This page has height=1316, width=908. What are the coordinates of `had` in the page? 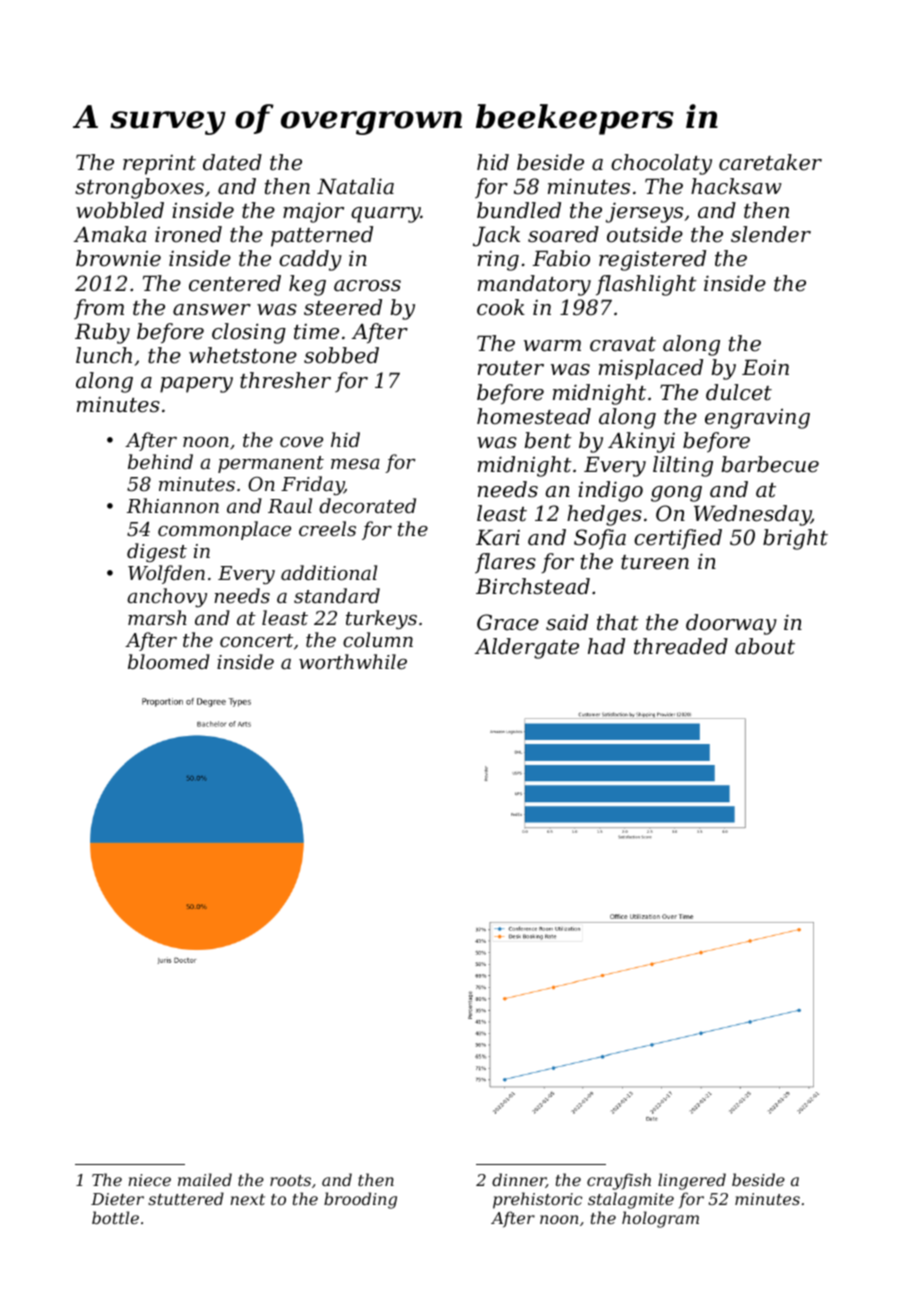 It's located at (606, 646).
